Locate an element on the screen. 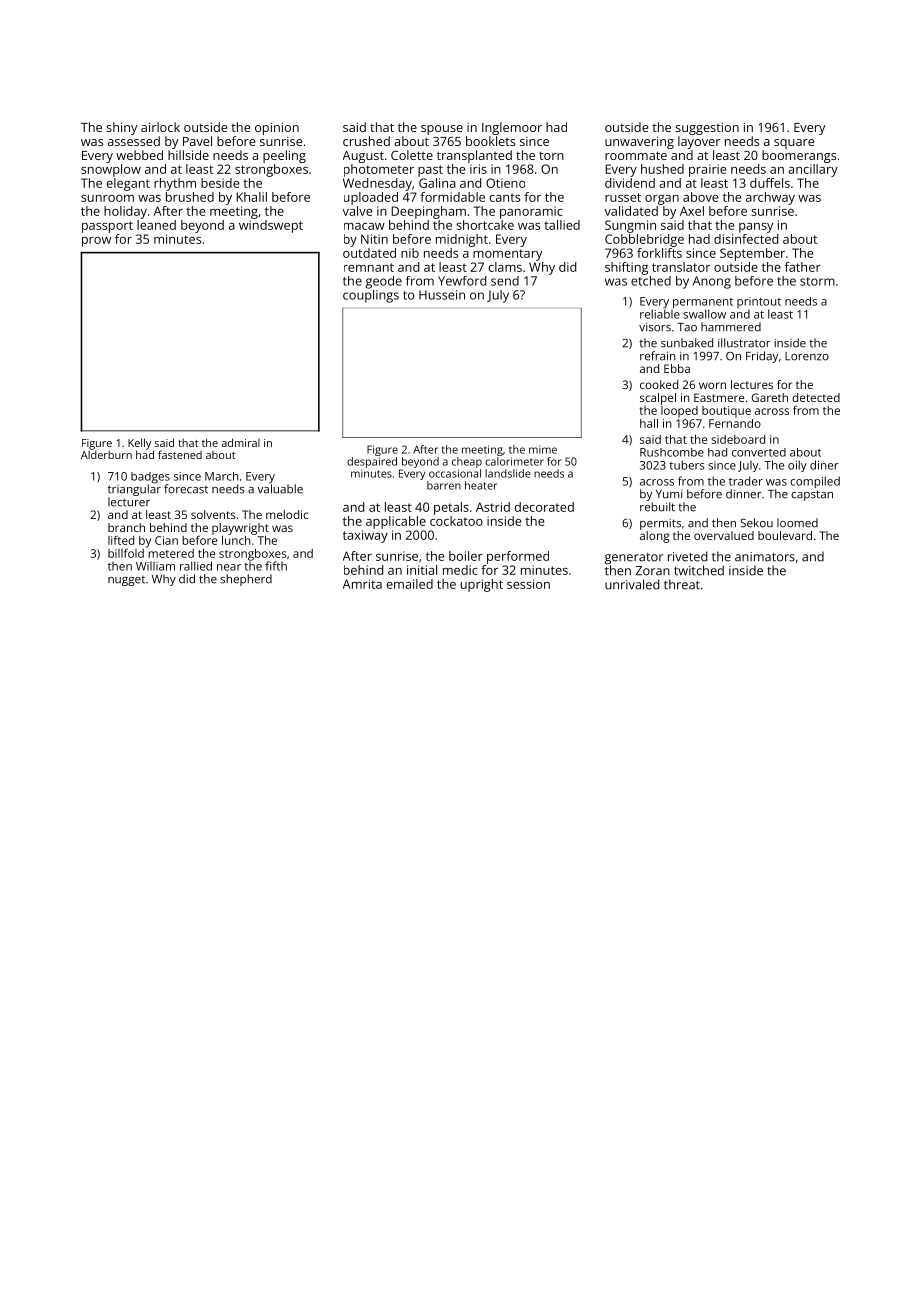  suggestion is located at coordinates (707, 128).
